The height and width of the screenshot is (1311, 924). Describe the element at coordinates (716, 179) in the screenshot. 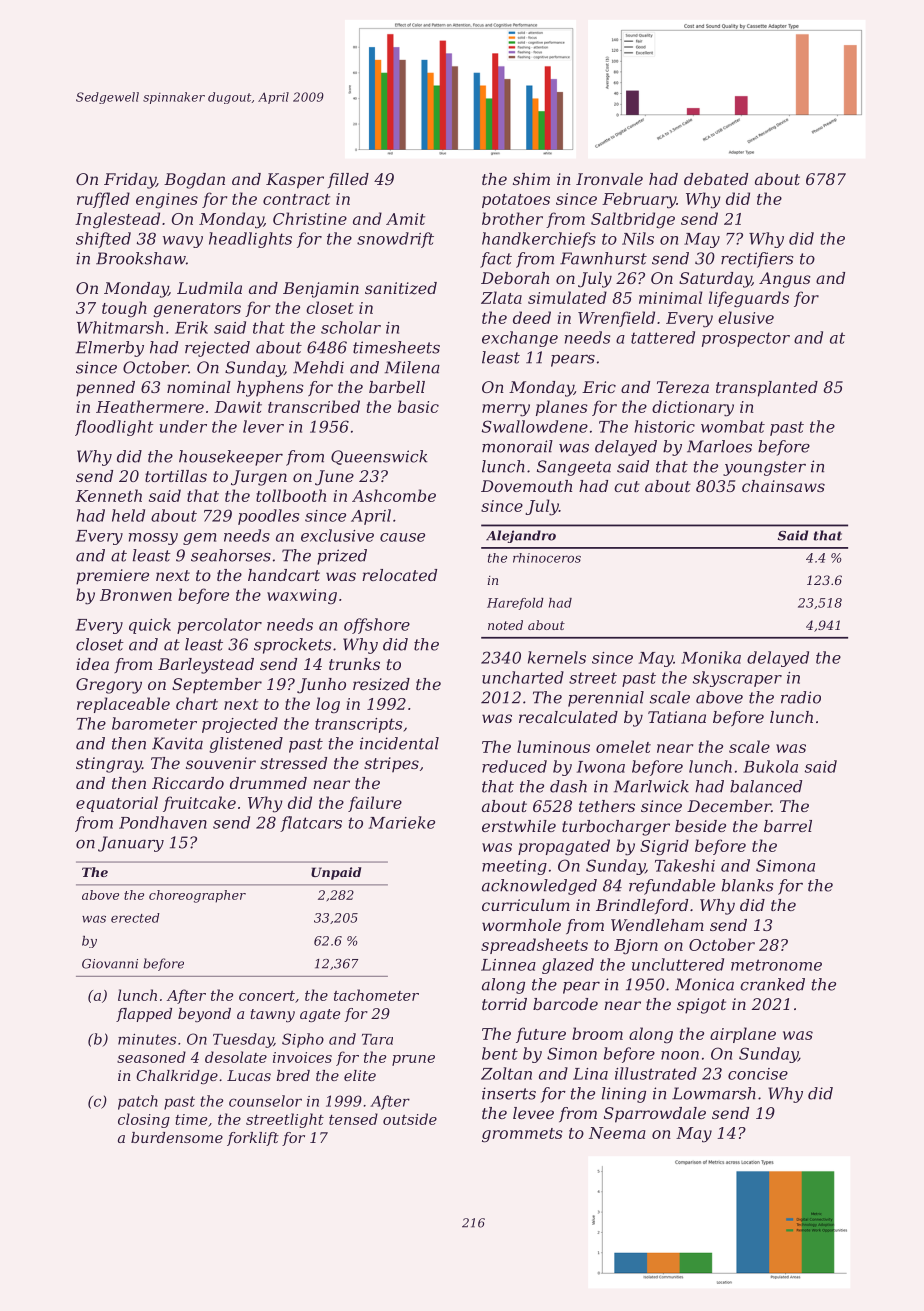

I see `debated` at that location.
